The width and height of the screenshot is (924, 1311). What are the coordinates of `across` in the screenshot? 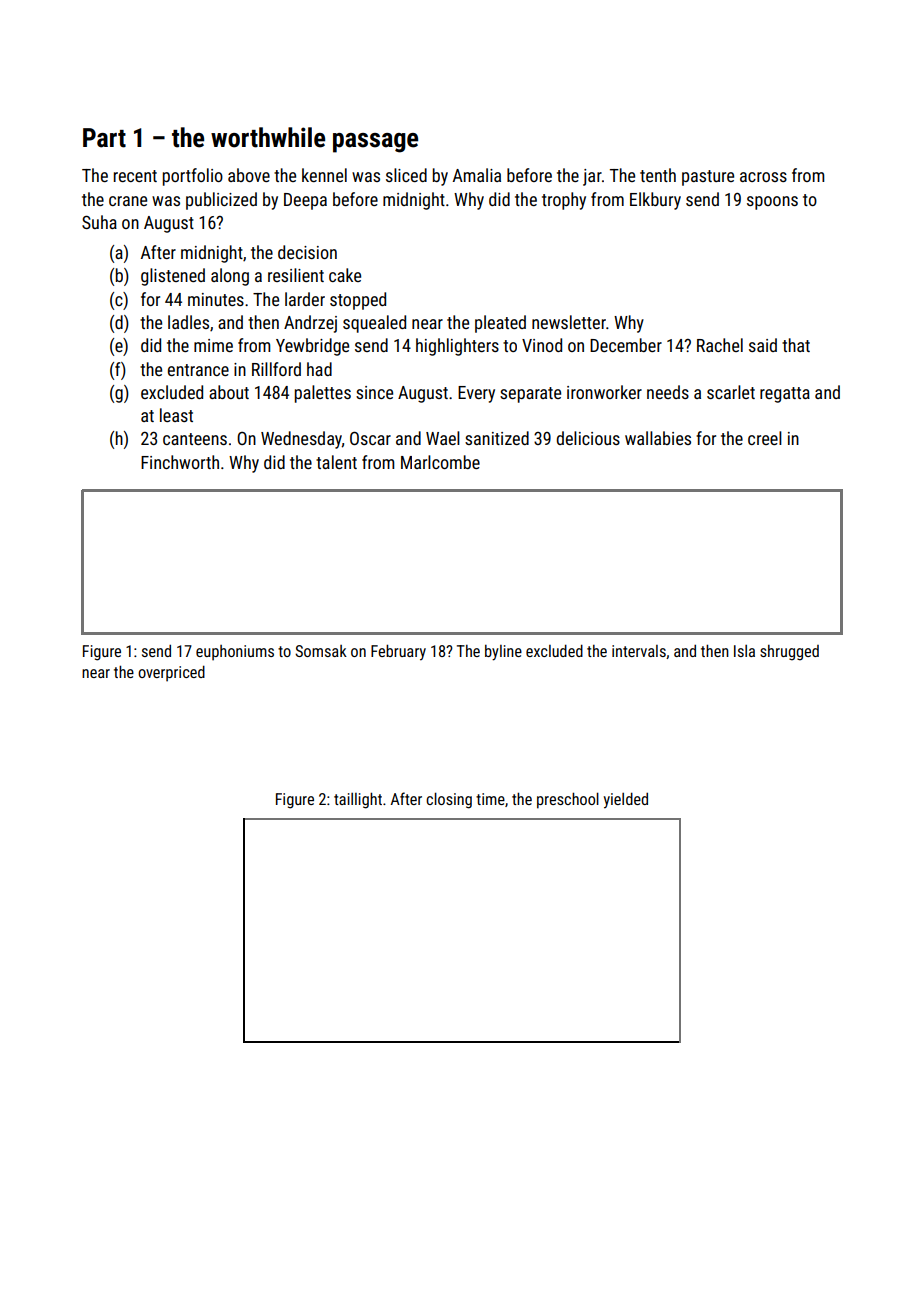 It's located at (763, 177).
